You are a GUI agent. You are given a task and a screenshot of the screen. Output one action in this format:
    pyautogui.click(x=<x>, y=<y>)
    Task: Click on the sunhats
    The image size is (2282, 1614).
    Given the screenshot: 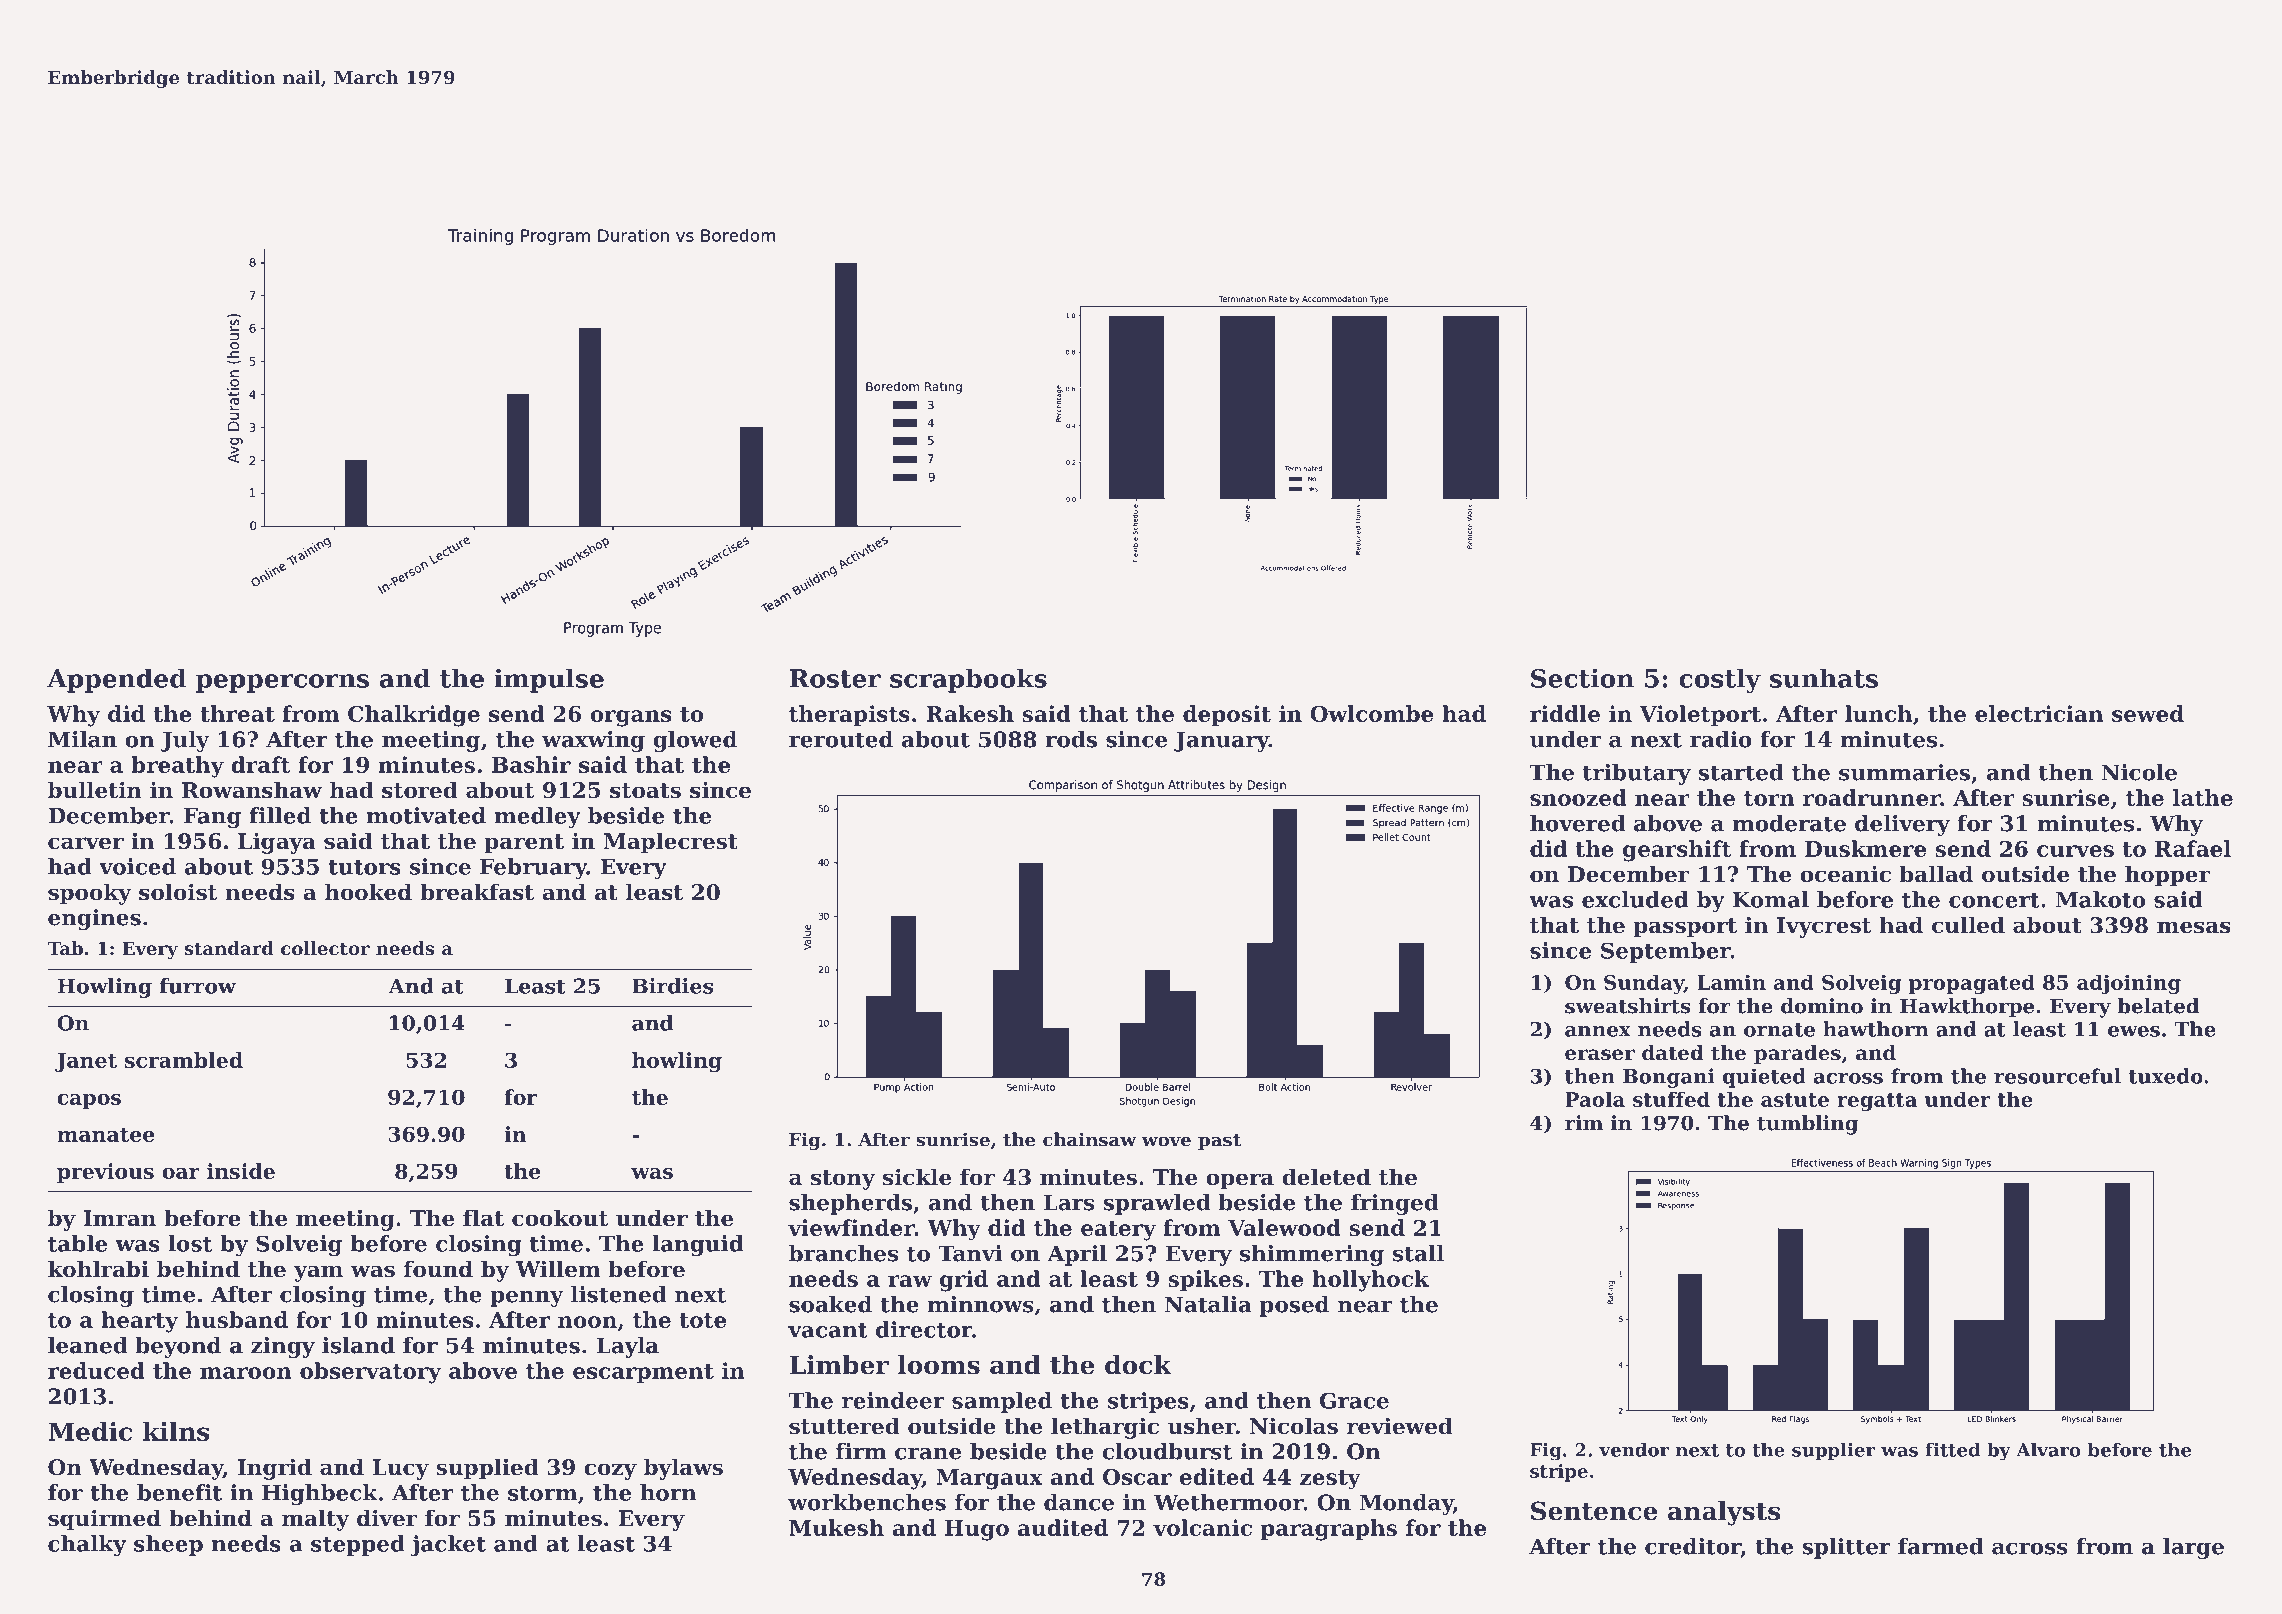 What is the action you would take?
    pyautogui.click(x=1824, y=678)
